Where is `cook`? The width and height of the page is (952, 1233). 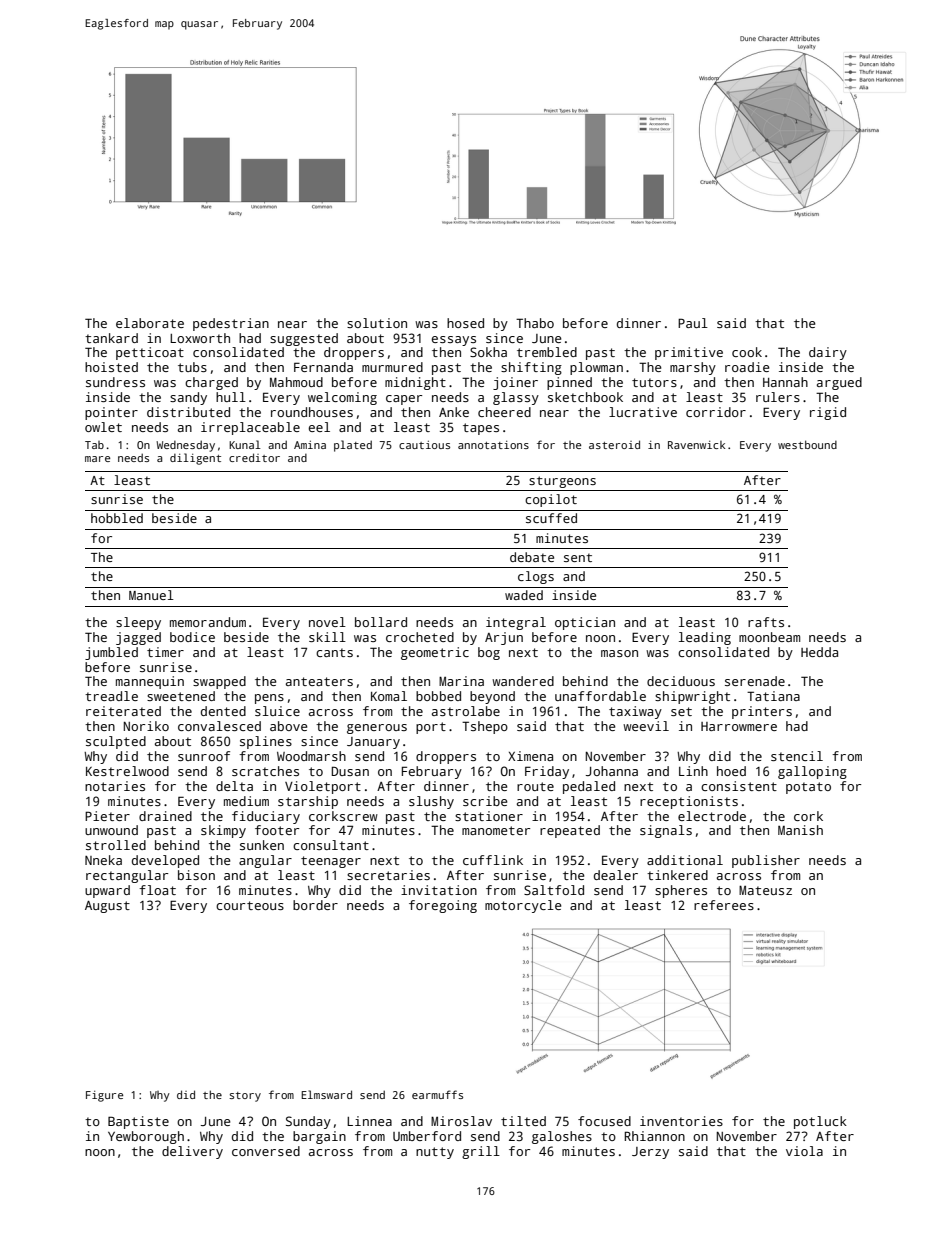
cook is located at coordinates (747, 352).
